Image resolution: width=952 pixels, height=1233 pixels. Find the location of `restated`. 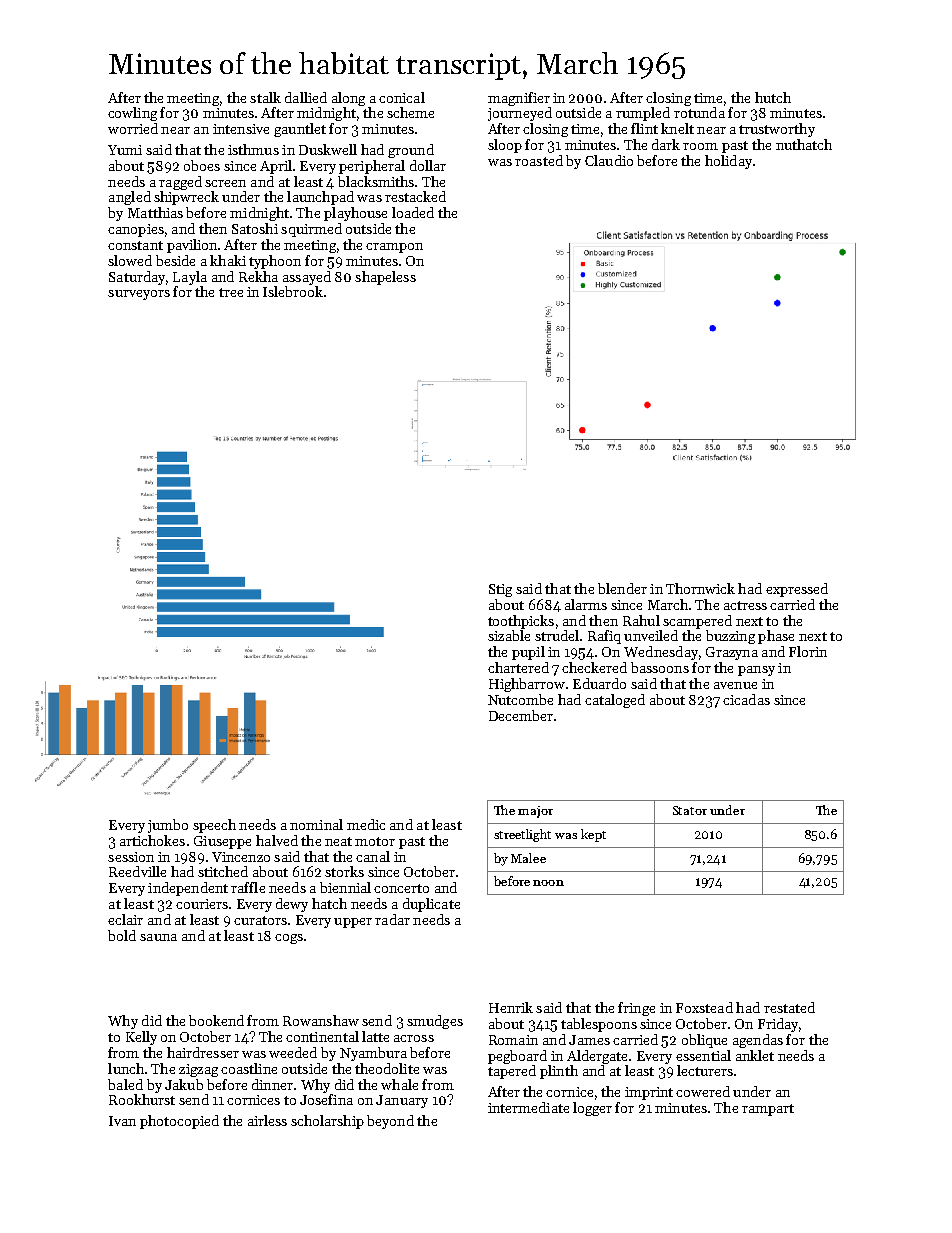

restated is located at coordinates (789, 1007).
